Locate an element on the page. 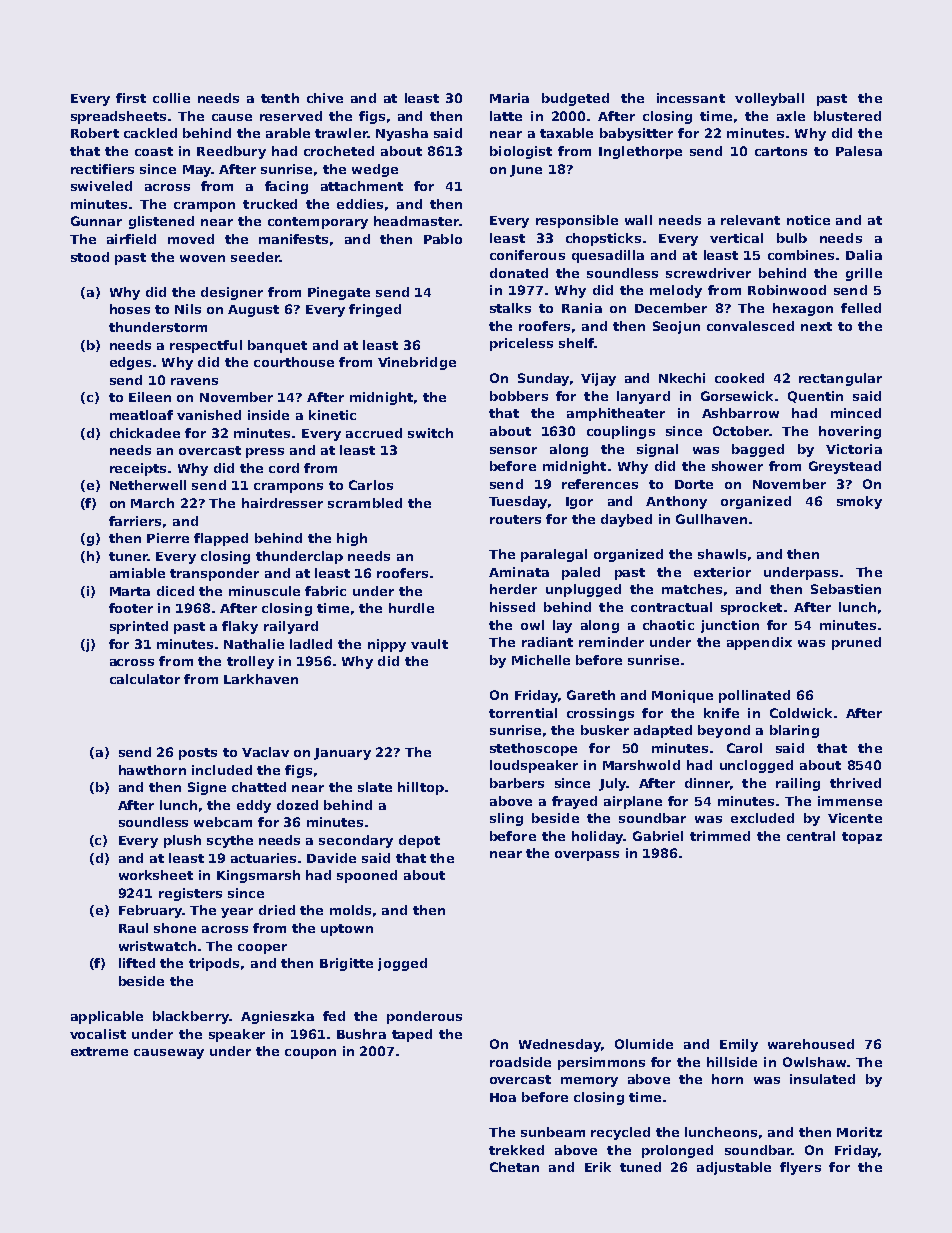 Image resolution: width=952 pixels, height=1233 pixels. pruned is located at coordinates (856, 643).
